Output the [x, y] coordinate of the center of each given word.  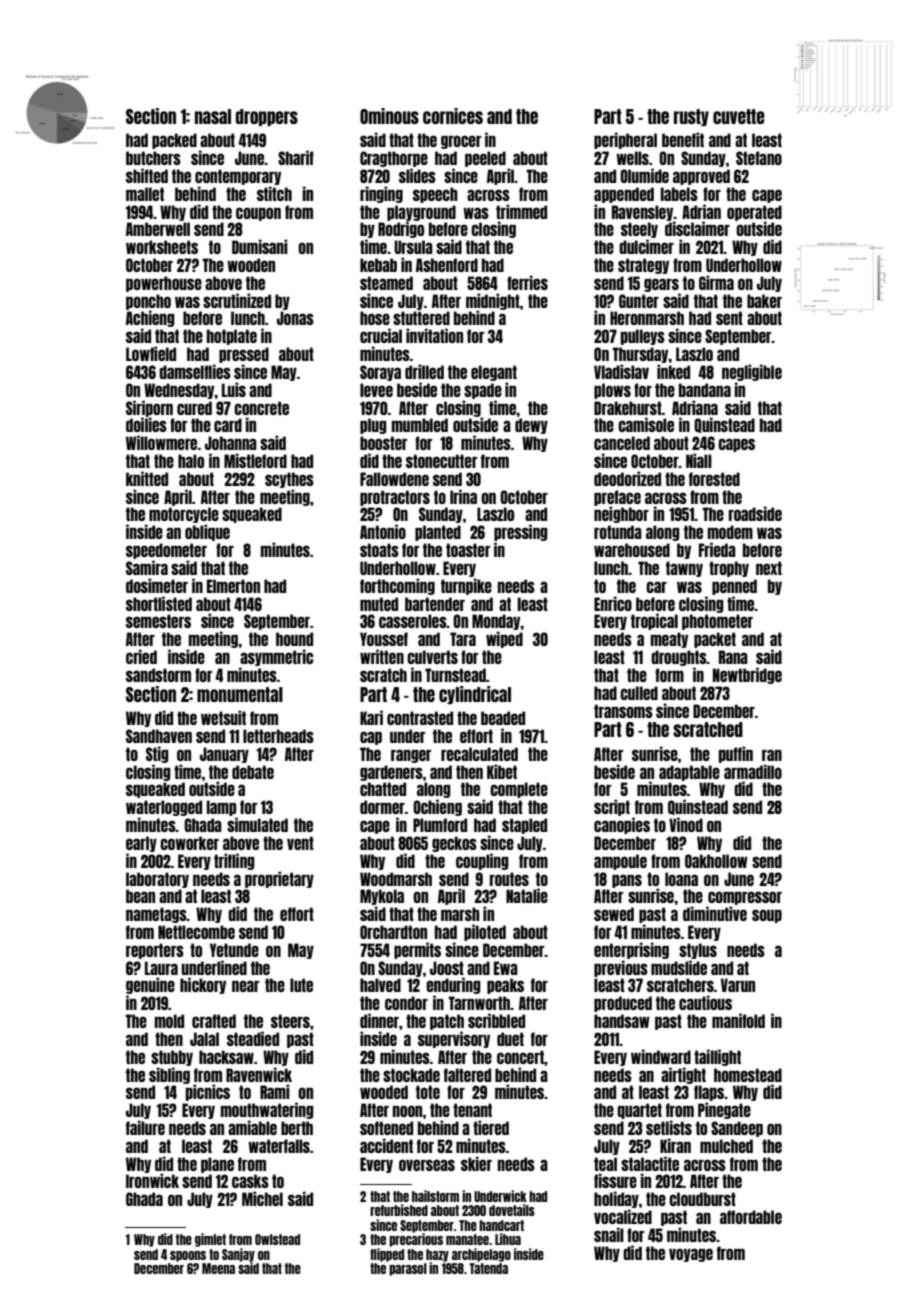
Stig [157, 754]
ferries [527, 282]
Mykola [382, 897]
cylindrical [475, 695]
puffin [736, 754]
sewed [614, 914]
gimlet [210, 1240]
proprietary [279, 879]
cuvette [739, 116]
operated [754, 213]
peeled [485, 159]
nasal [213, 116]
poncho [148, 302]
